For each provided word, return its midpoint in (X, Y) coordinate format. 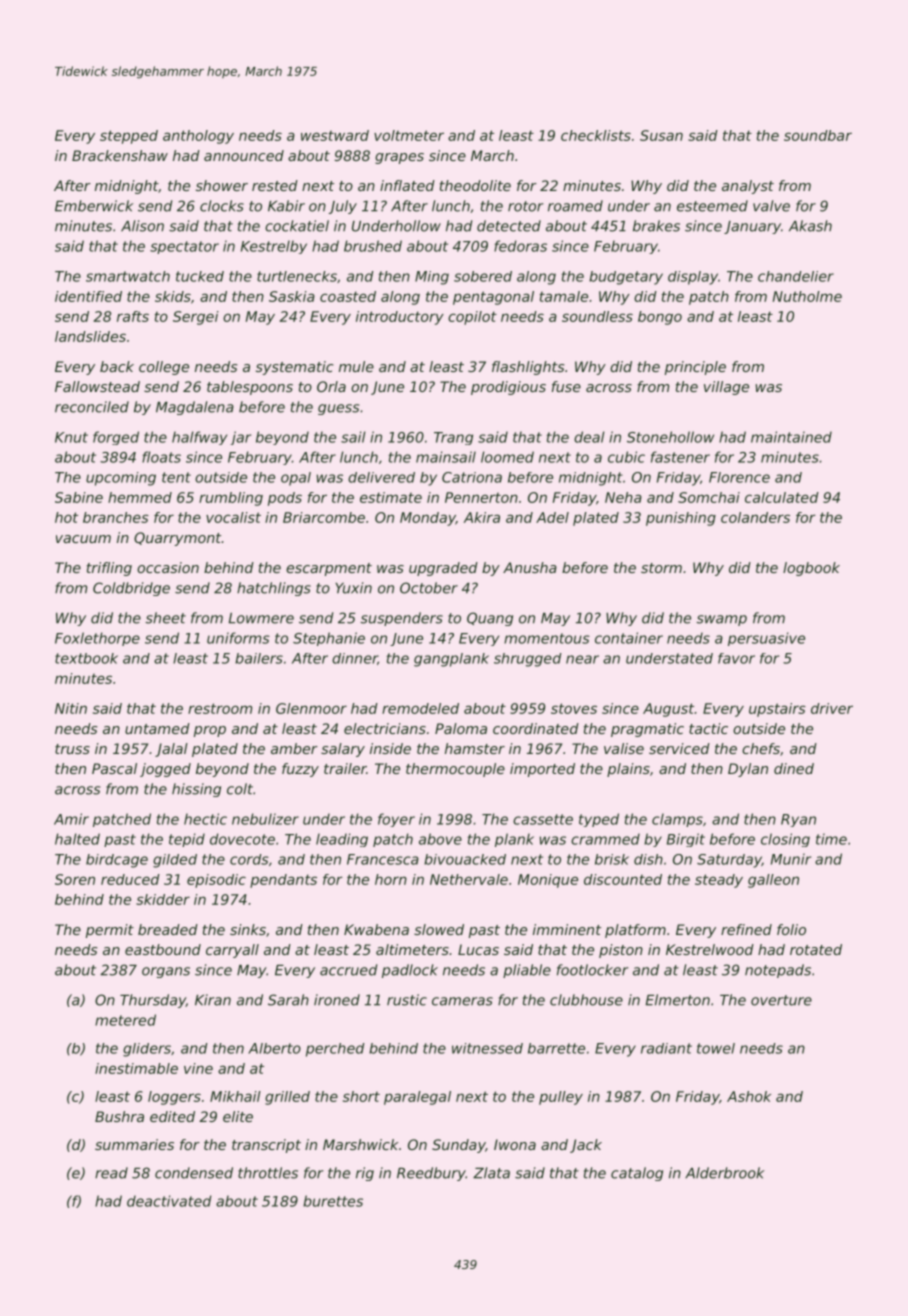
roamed (575, 206)
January (752, 227)
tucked (200, 276)
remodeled (420, 708)
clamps (677, 820)
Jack (586, 1146)
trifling (109, 569)
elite (238, 1116)
